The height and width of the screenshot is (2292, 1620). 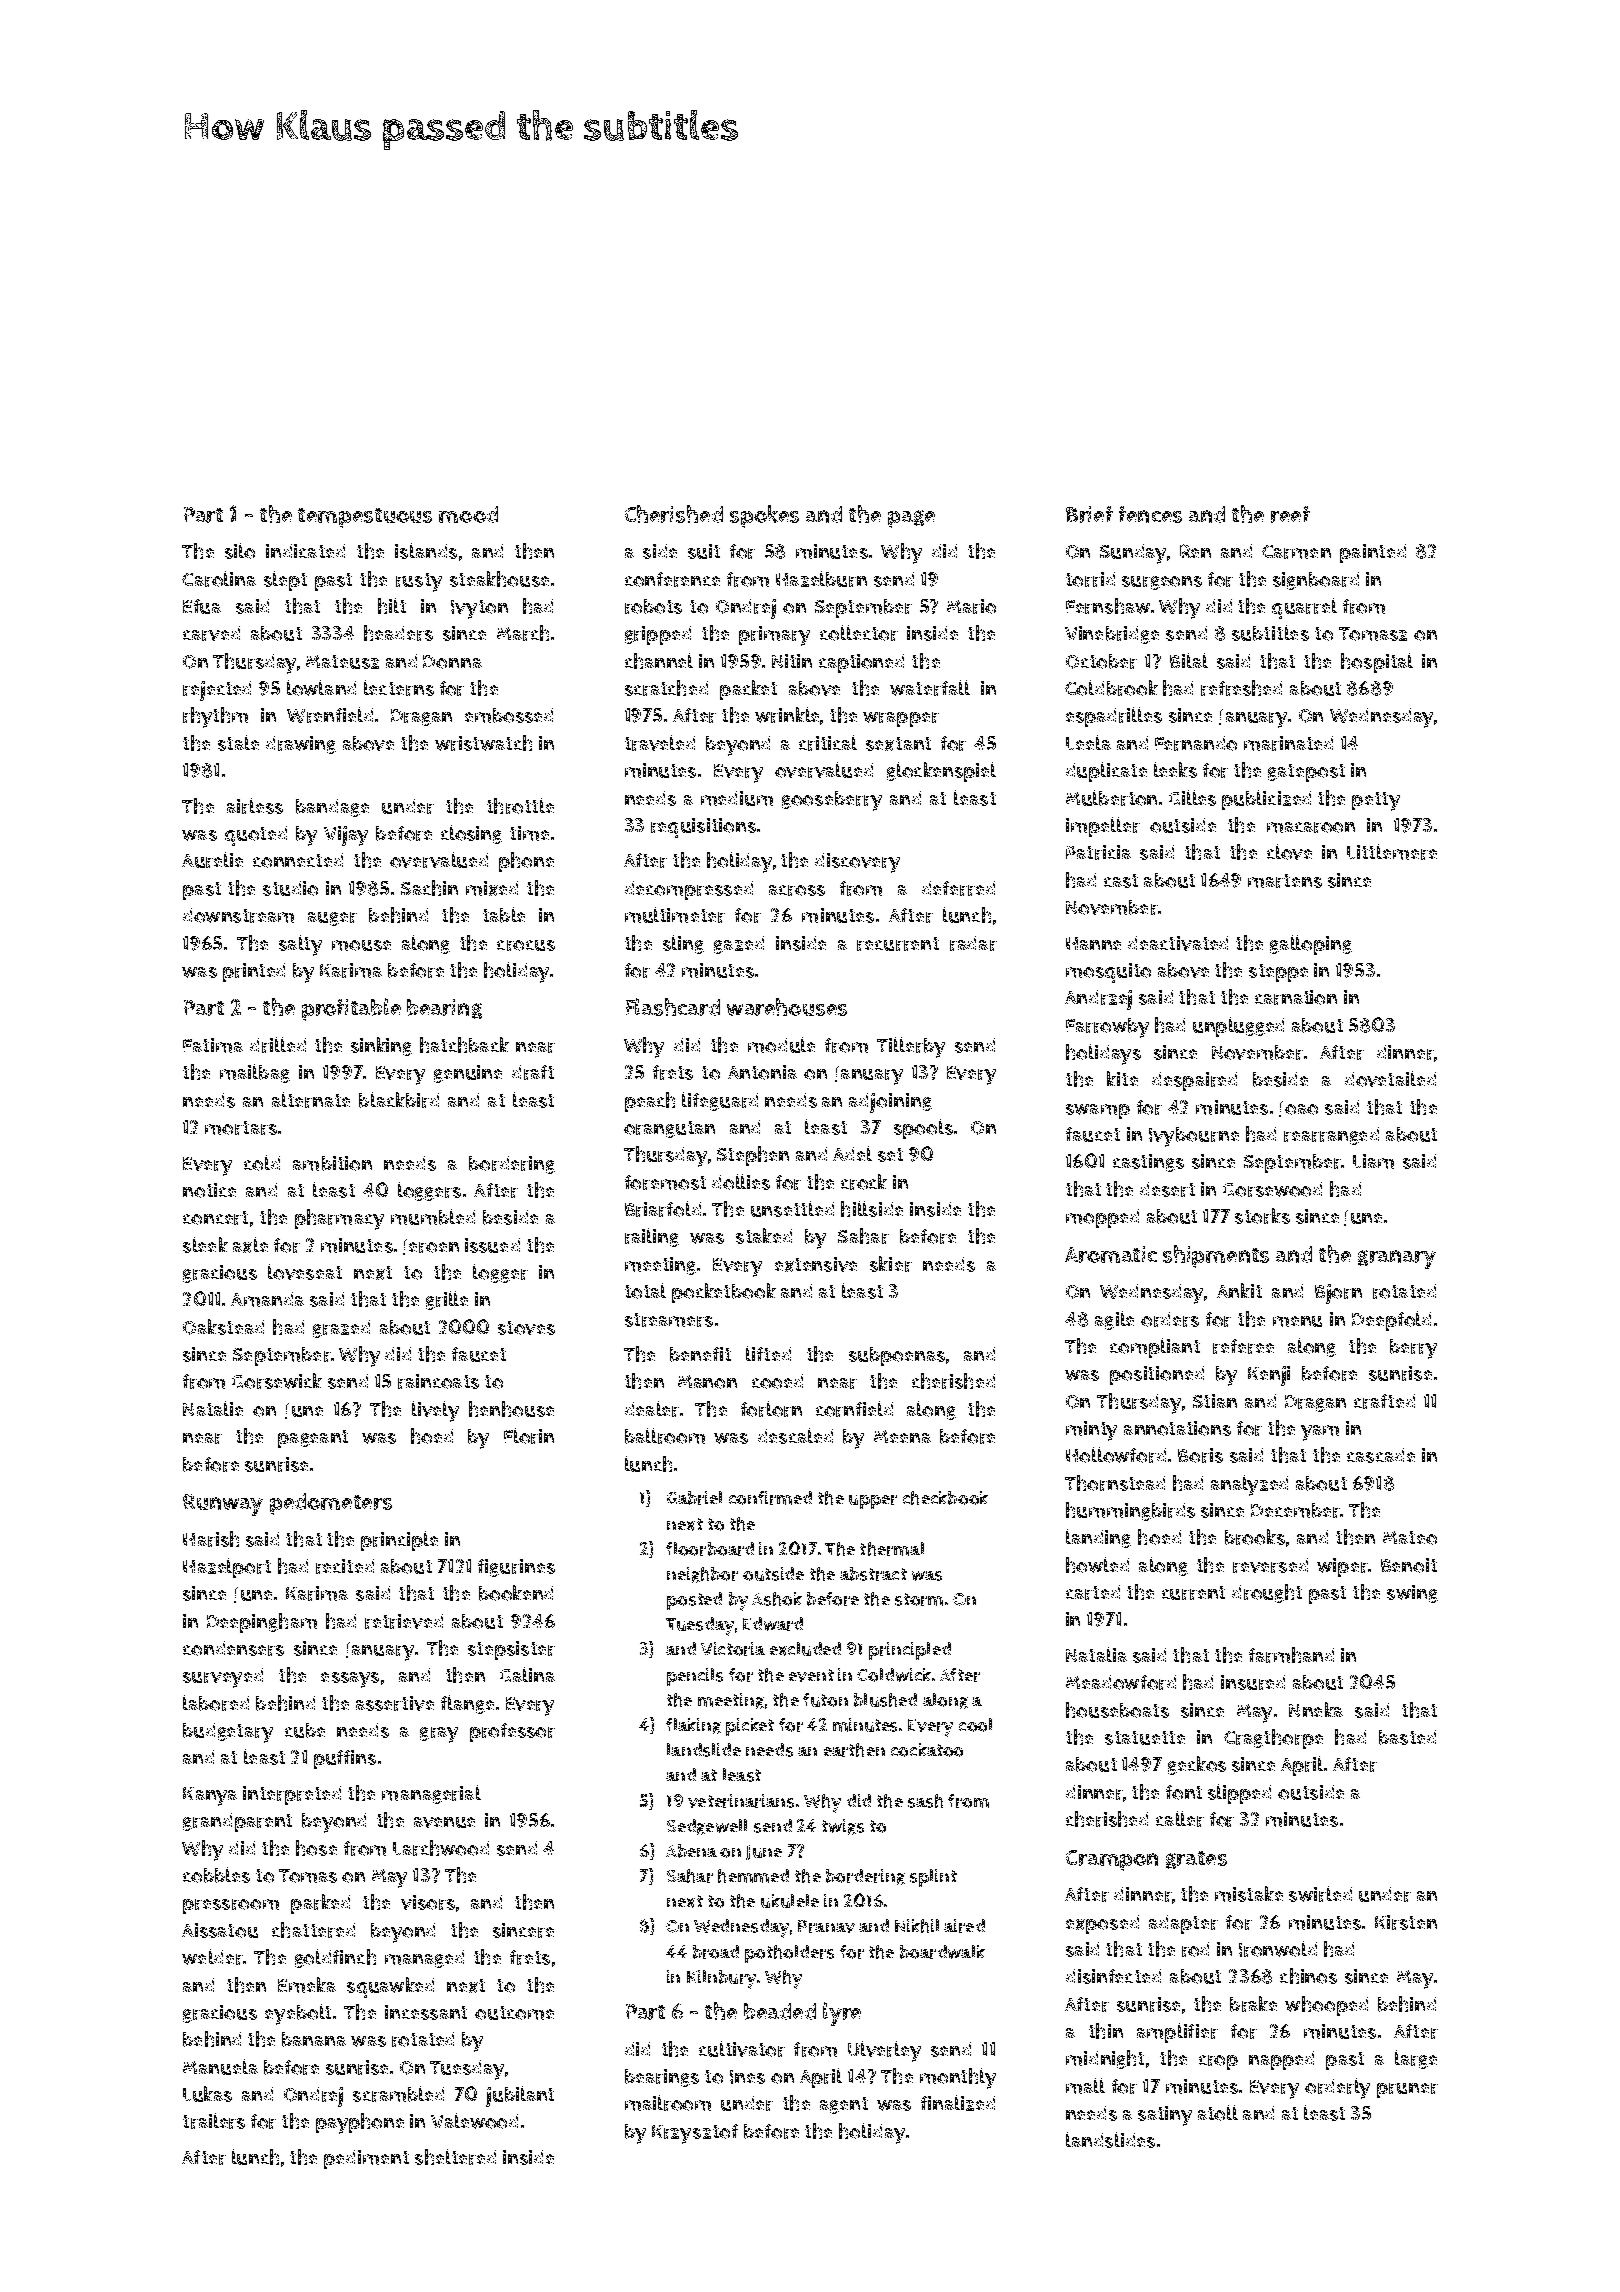 I want to click on pruner, so click(x=1407, y=2090).
